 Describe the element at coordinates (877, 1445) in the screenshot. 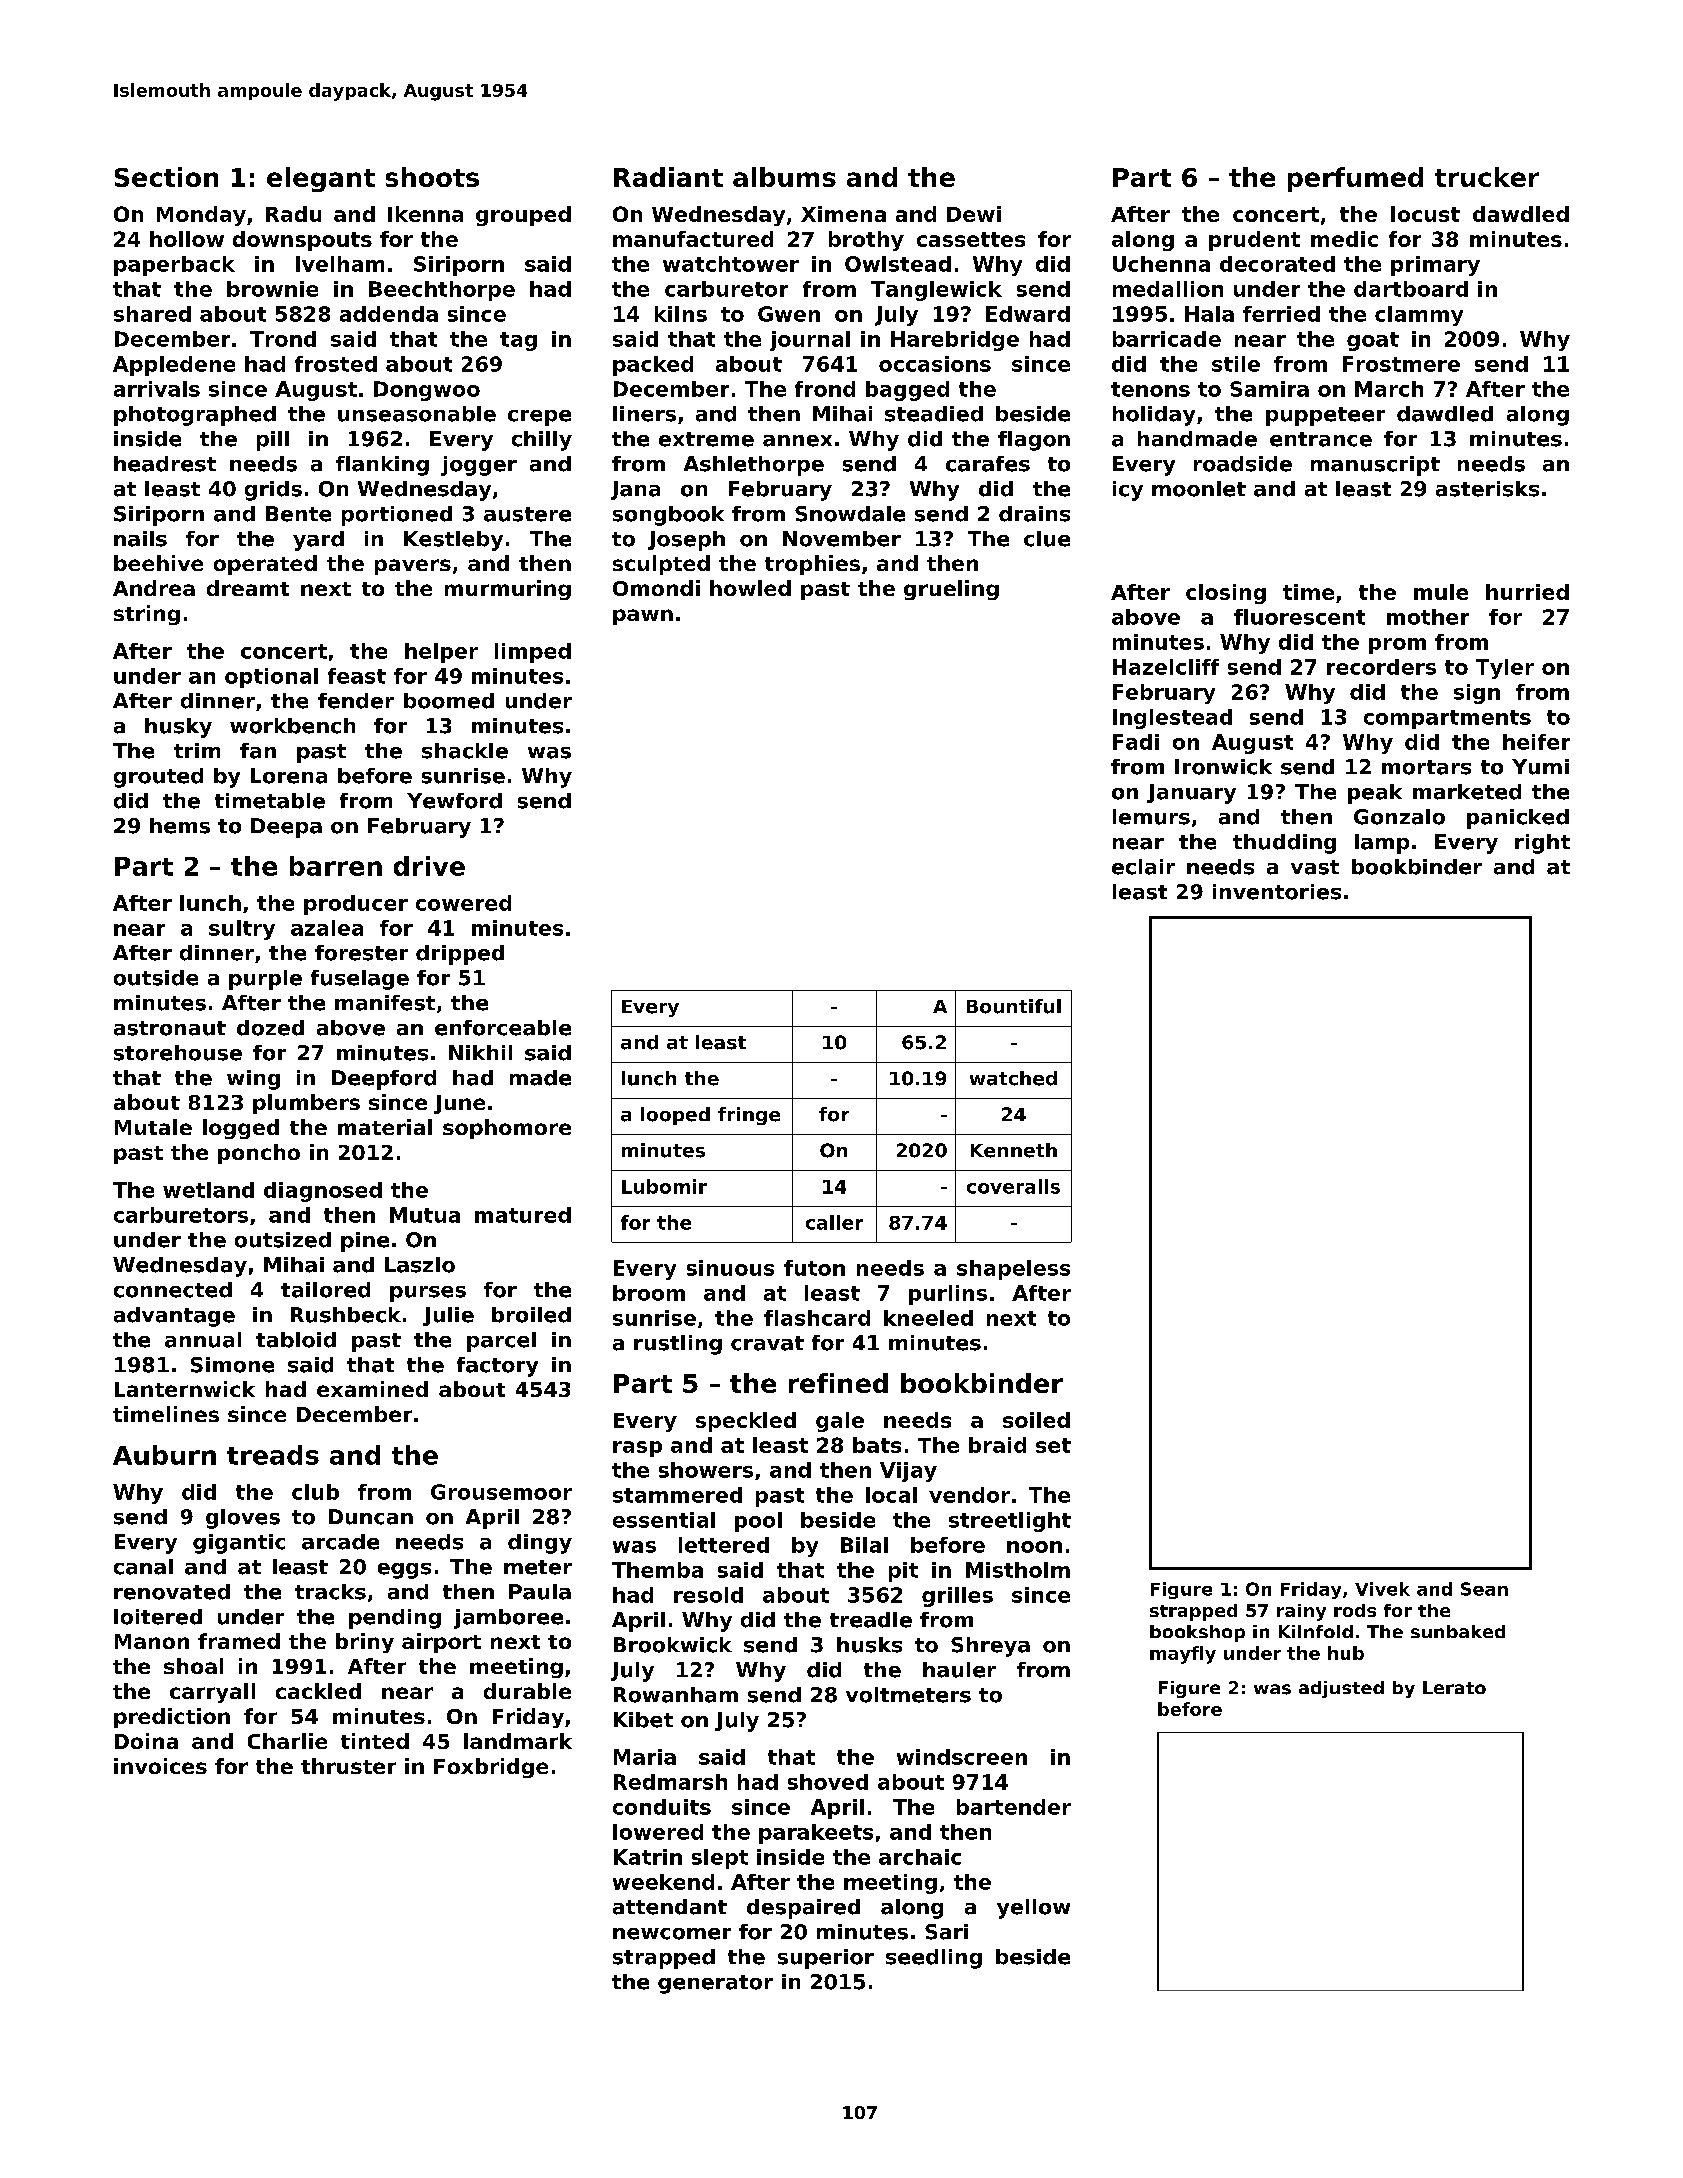

I see `bats` at that location.
